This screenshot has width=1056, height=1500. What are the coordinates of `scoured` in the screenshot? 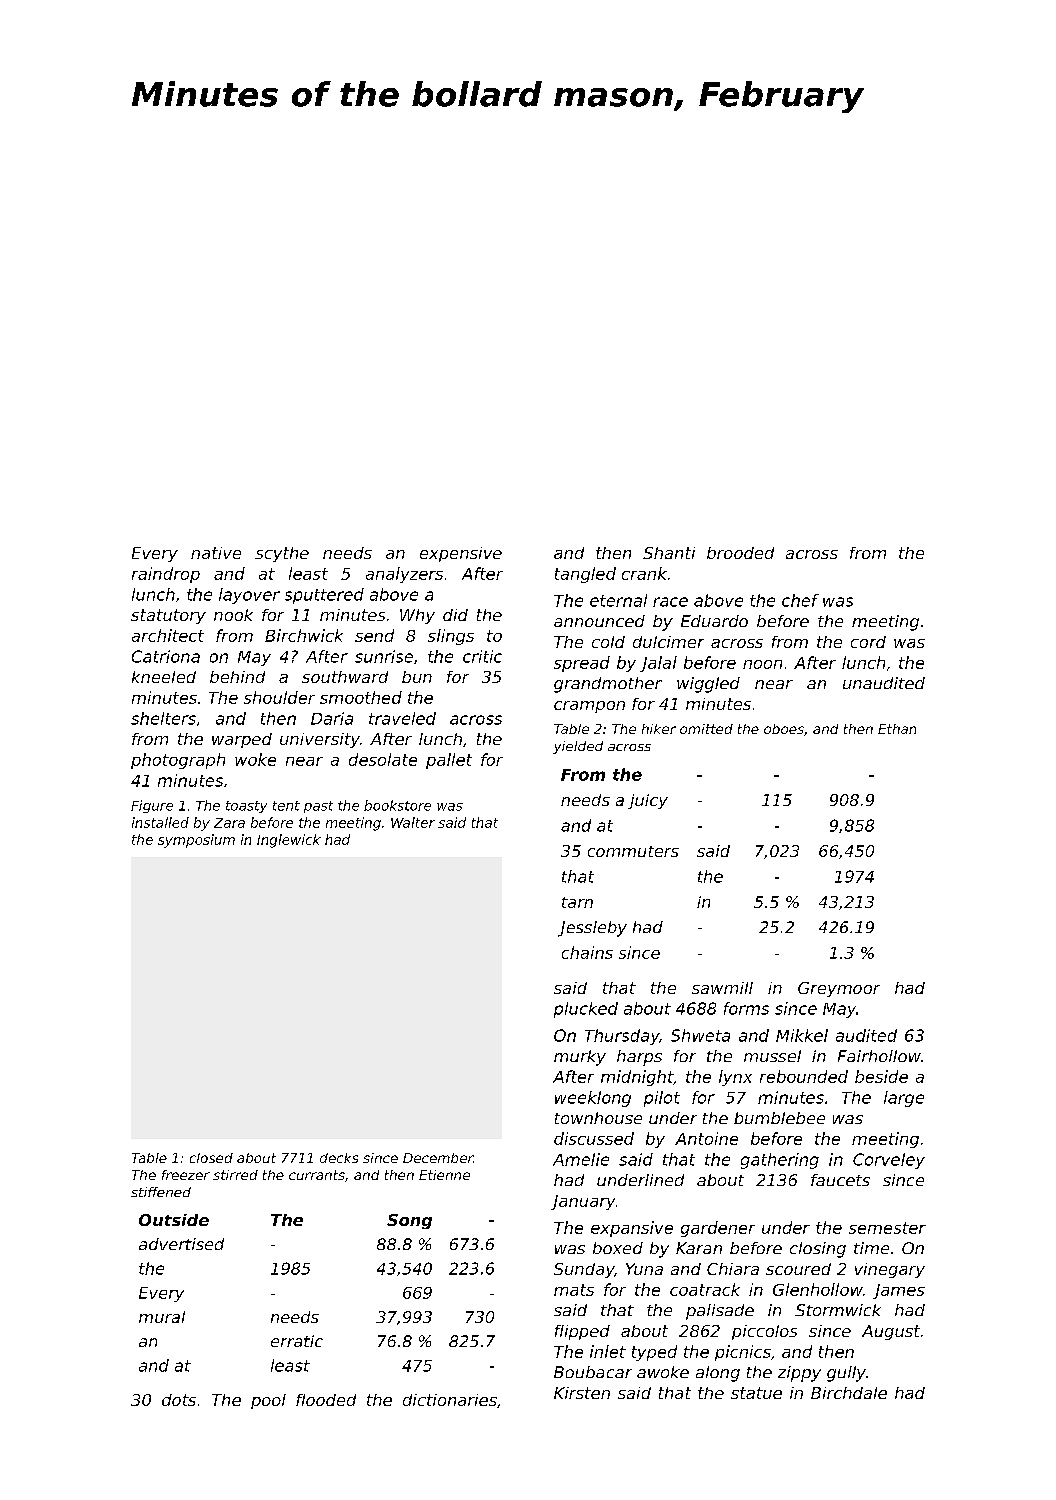 It's located at (798, 1269).
